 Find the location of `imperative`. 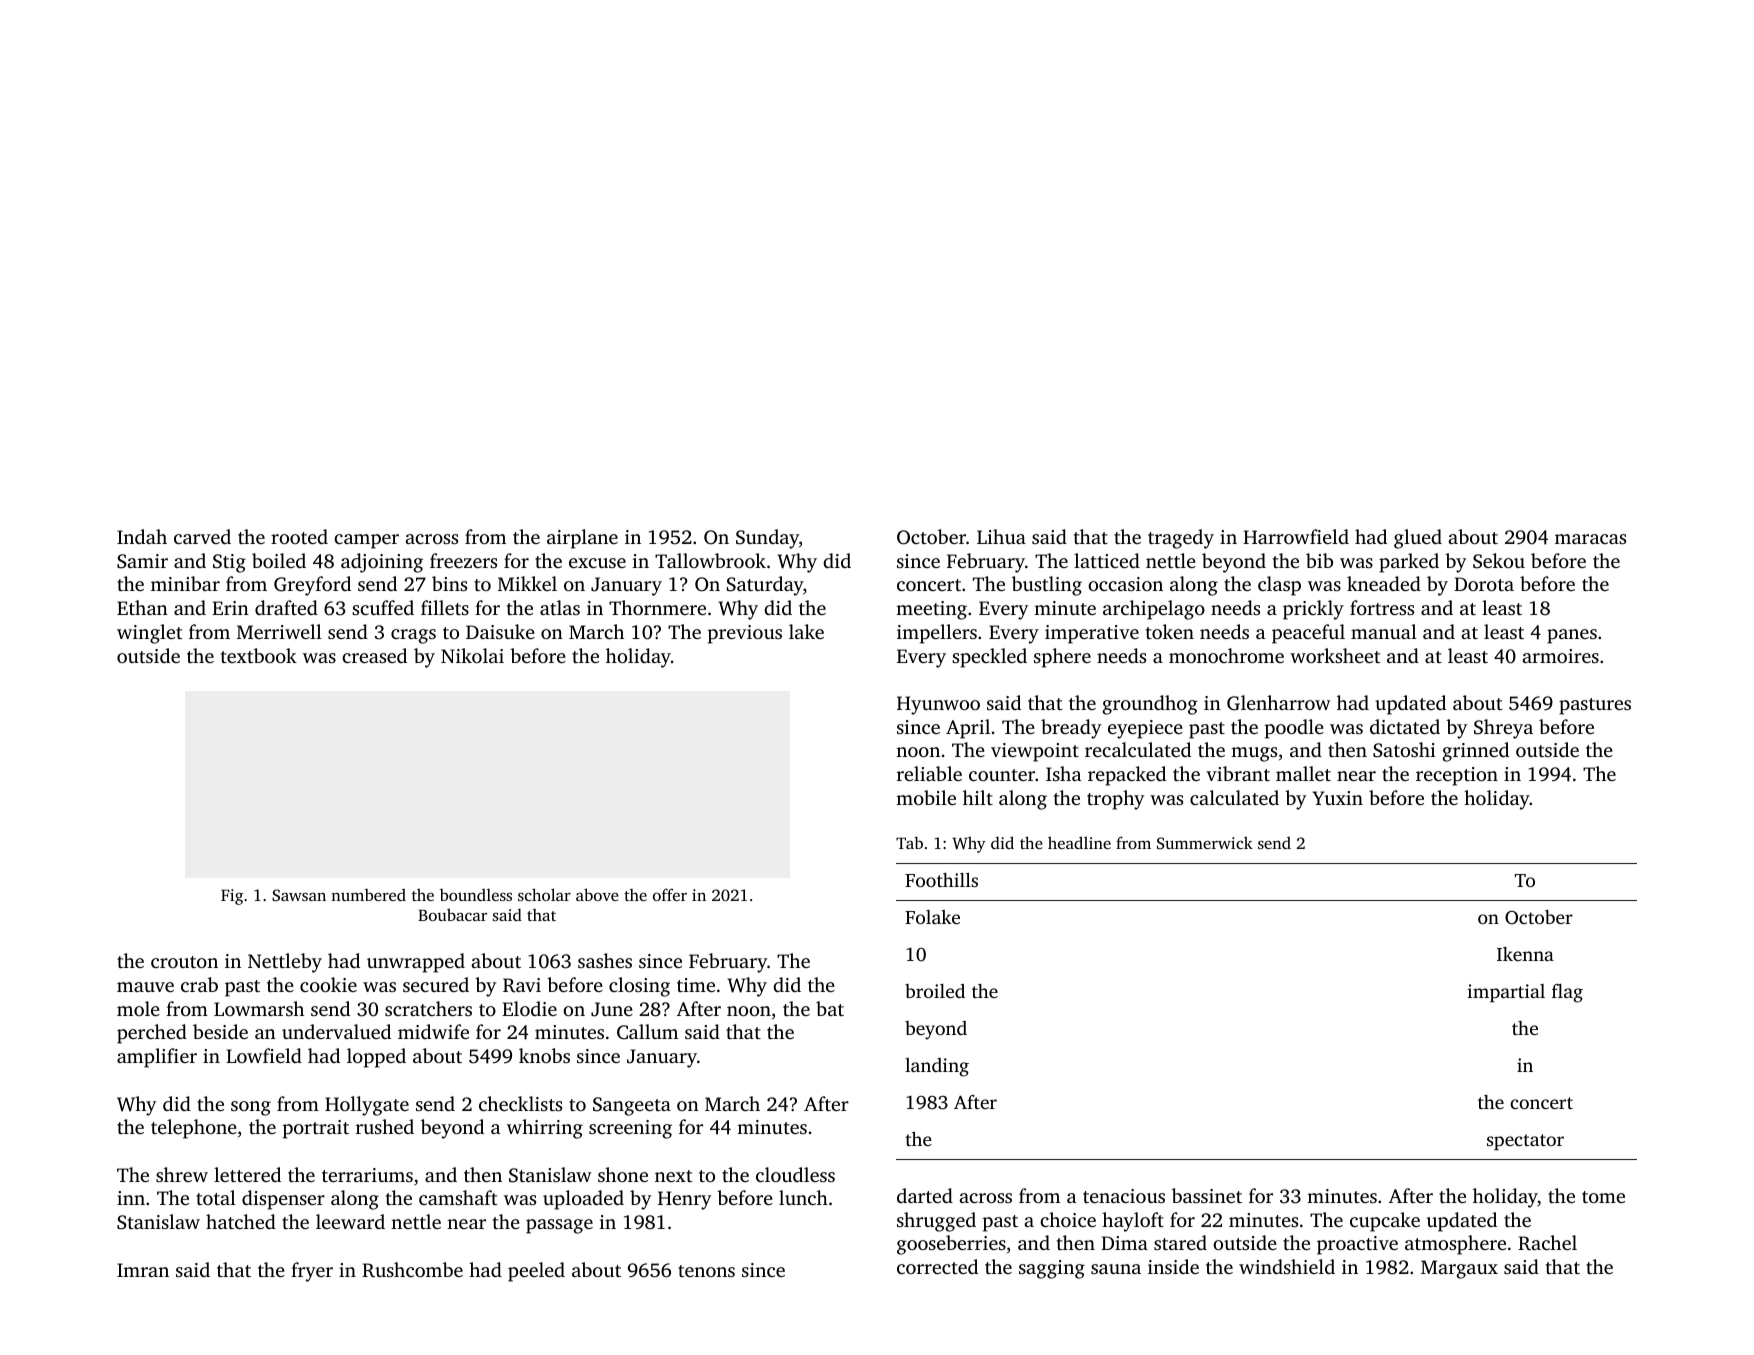

imperative is located at coordinates (1092, 634).
